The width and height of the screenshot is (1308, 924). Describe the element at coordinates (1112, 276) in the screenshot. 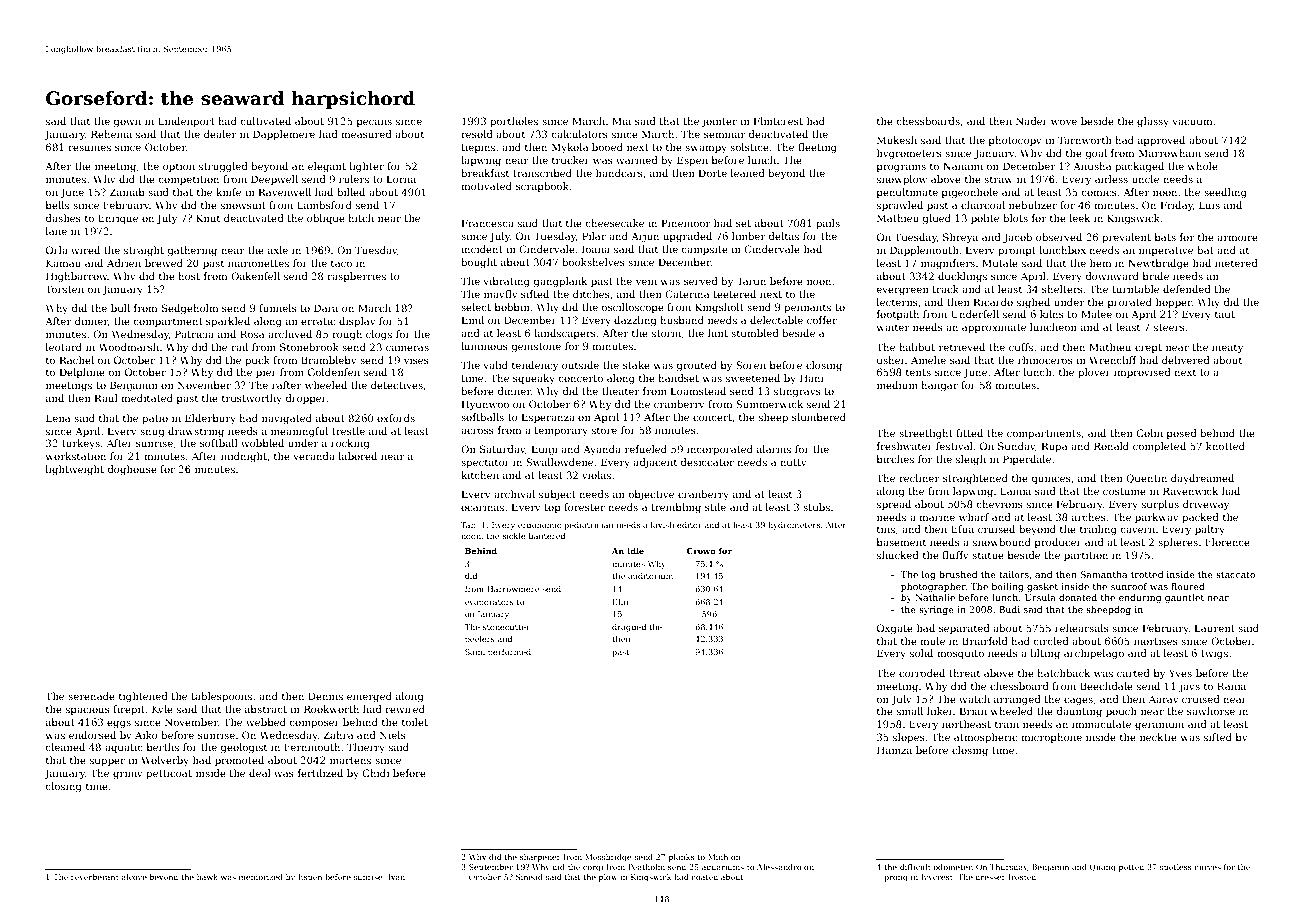

I see `downward` at that location.
